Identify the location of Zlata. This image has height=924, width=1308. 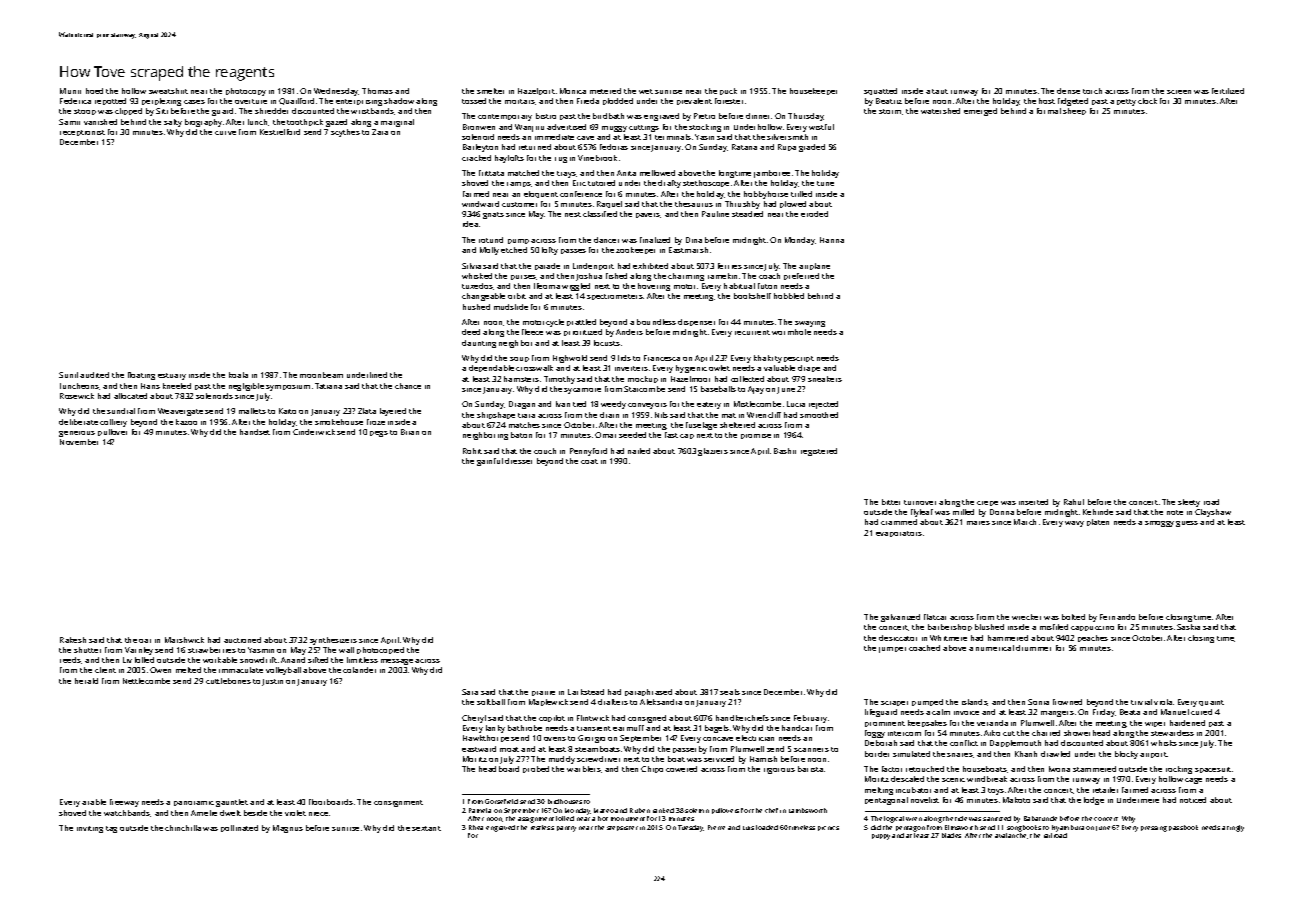
(367, 411).
